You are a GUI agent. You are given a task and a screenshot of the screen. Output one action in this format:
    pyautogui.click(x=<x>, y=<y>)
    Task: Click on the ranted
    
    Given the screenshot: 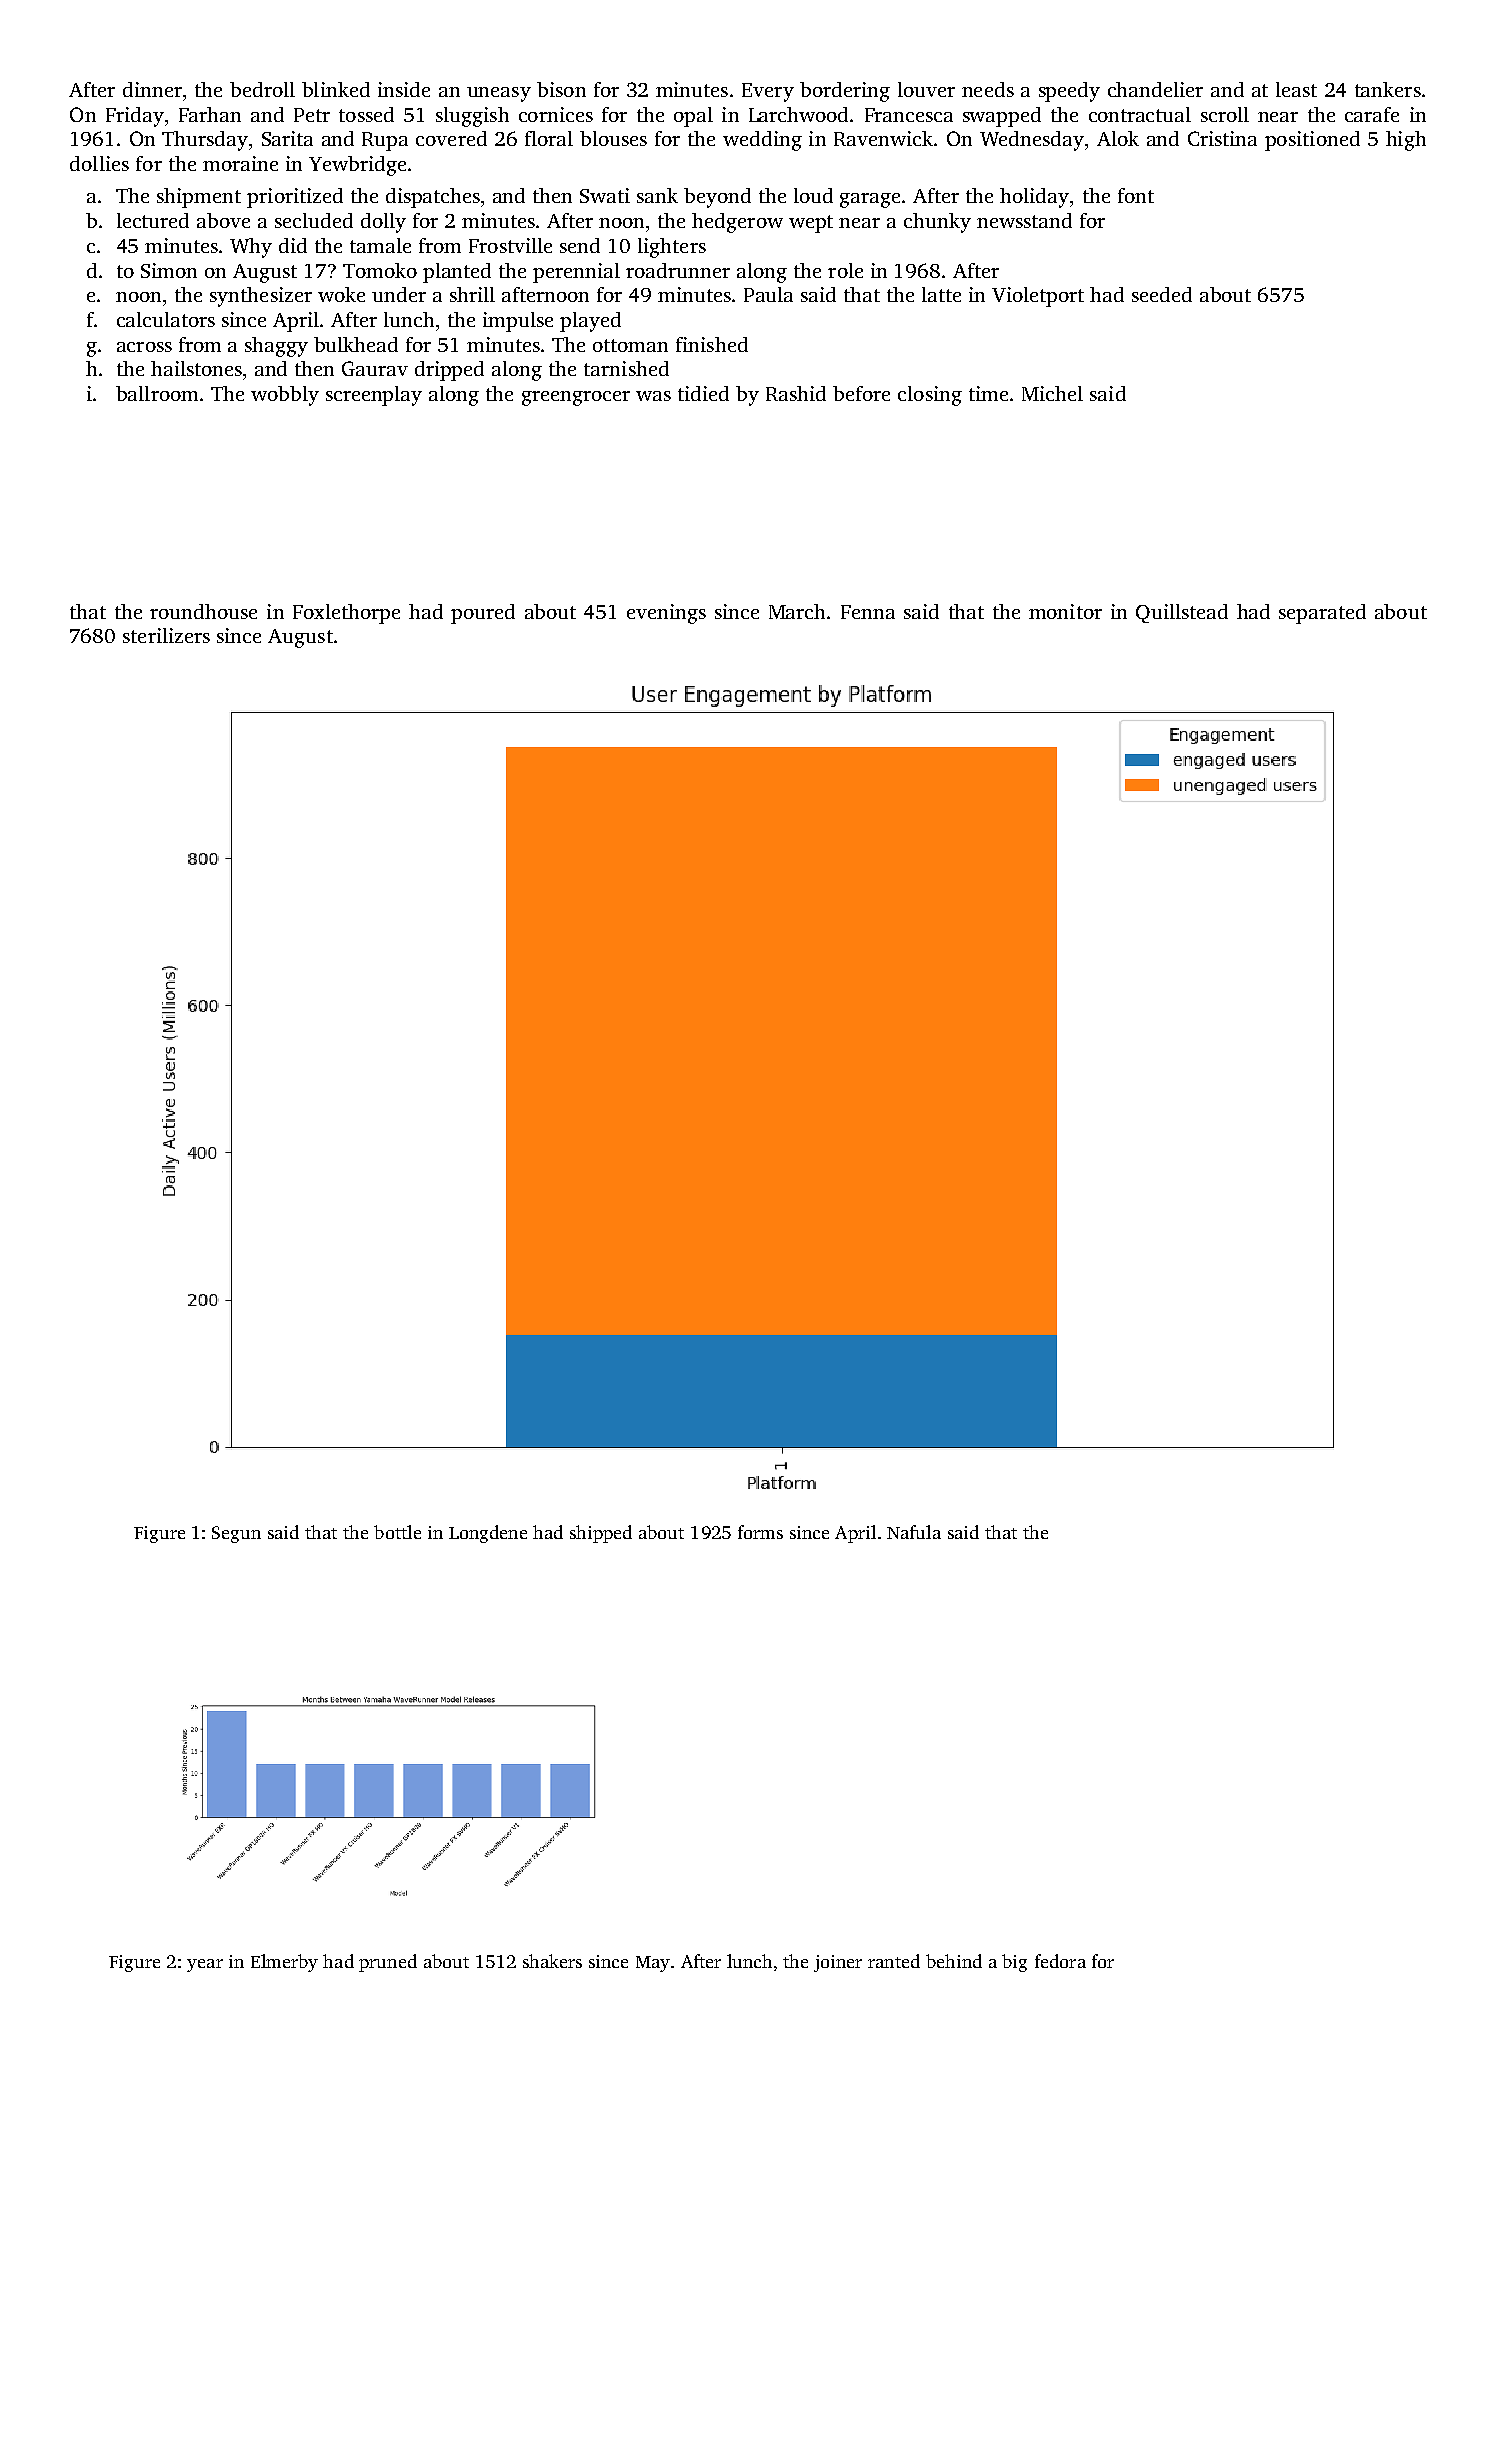 What is the action you would take?
    pyautogui.click(x=894, y=1961)
